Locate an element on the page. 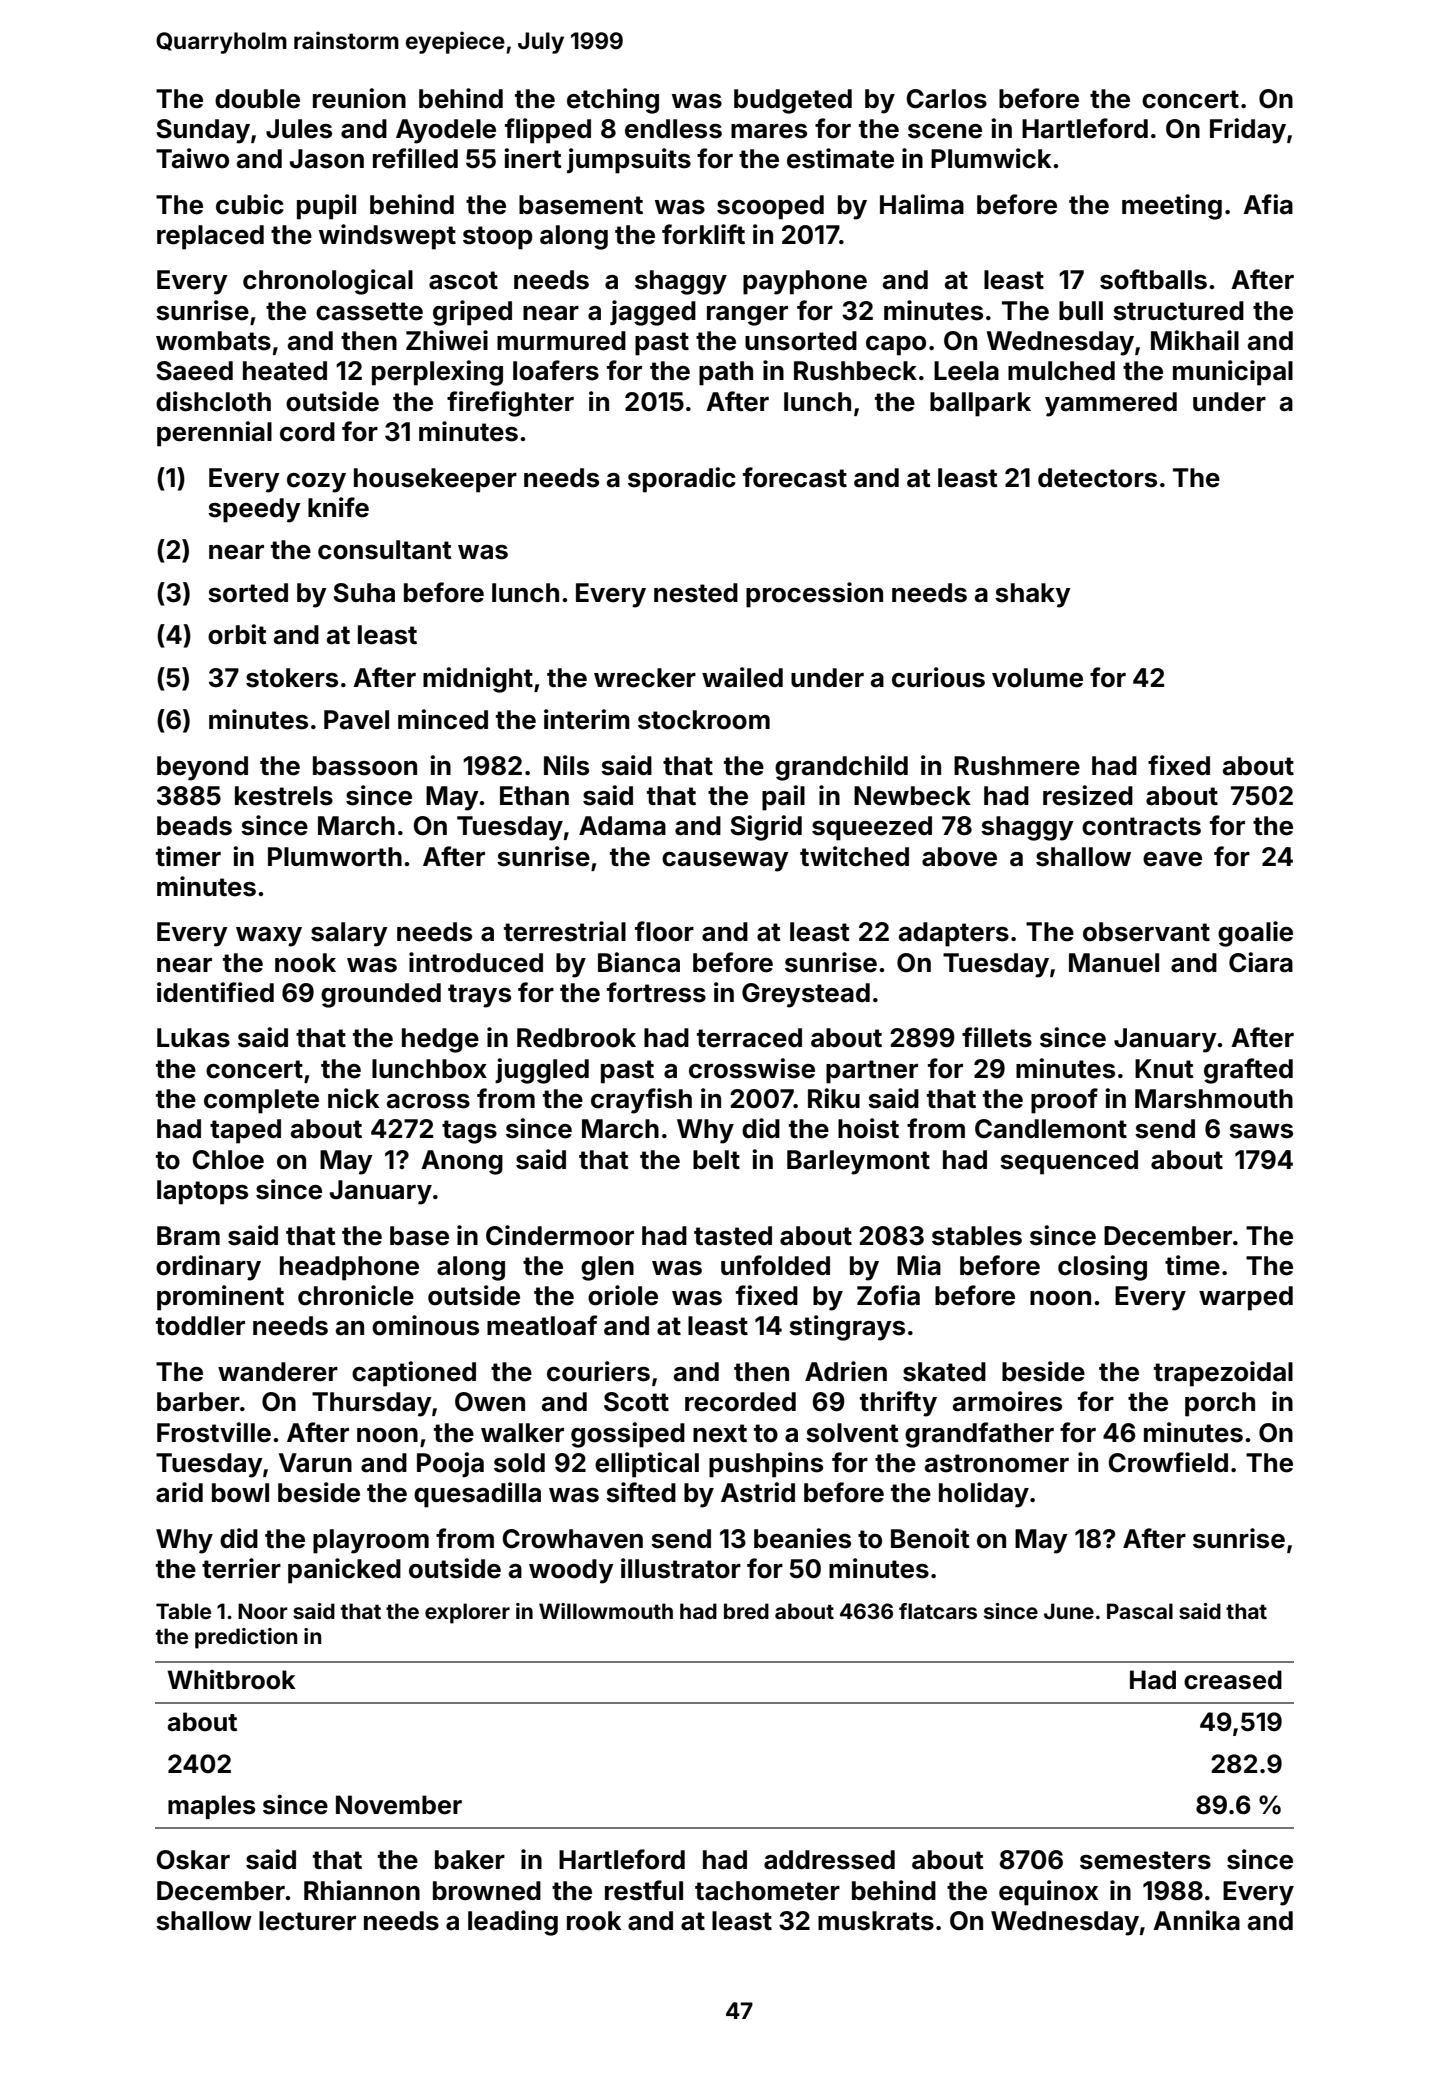 The image size is (1450, 2100). tachometer is located at coordinates (767, 1891).
